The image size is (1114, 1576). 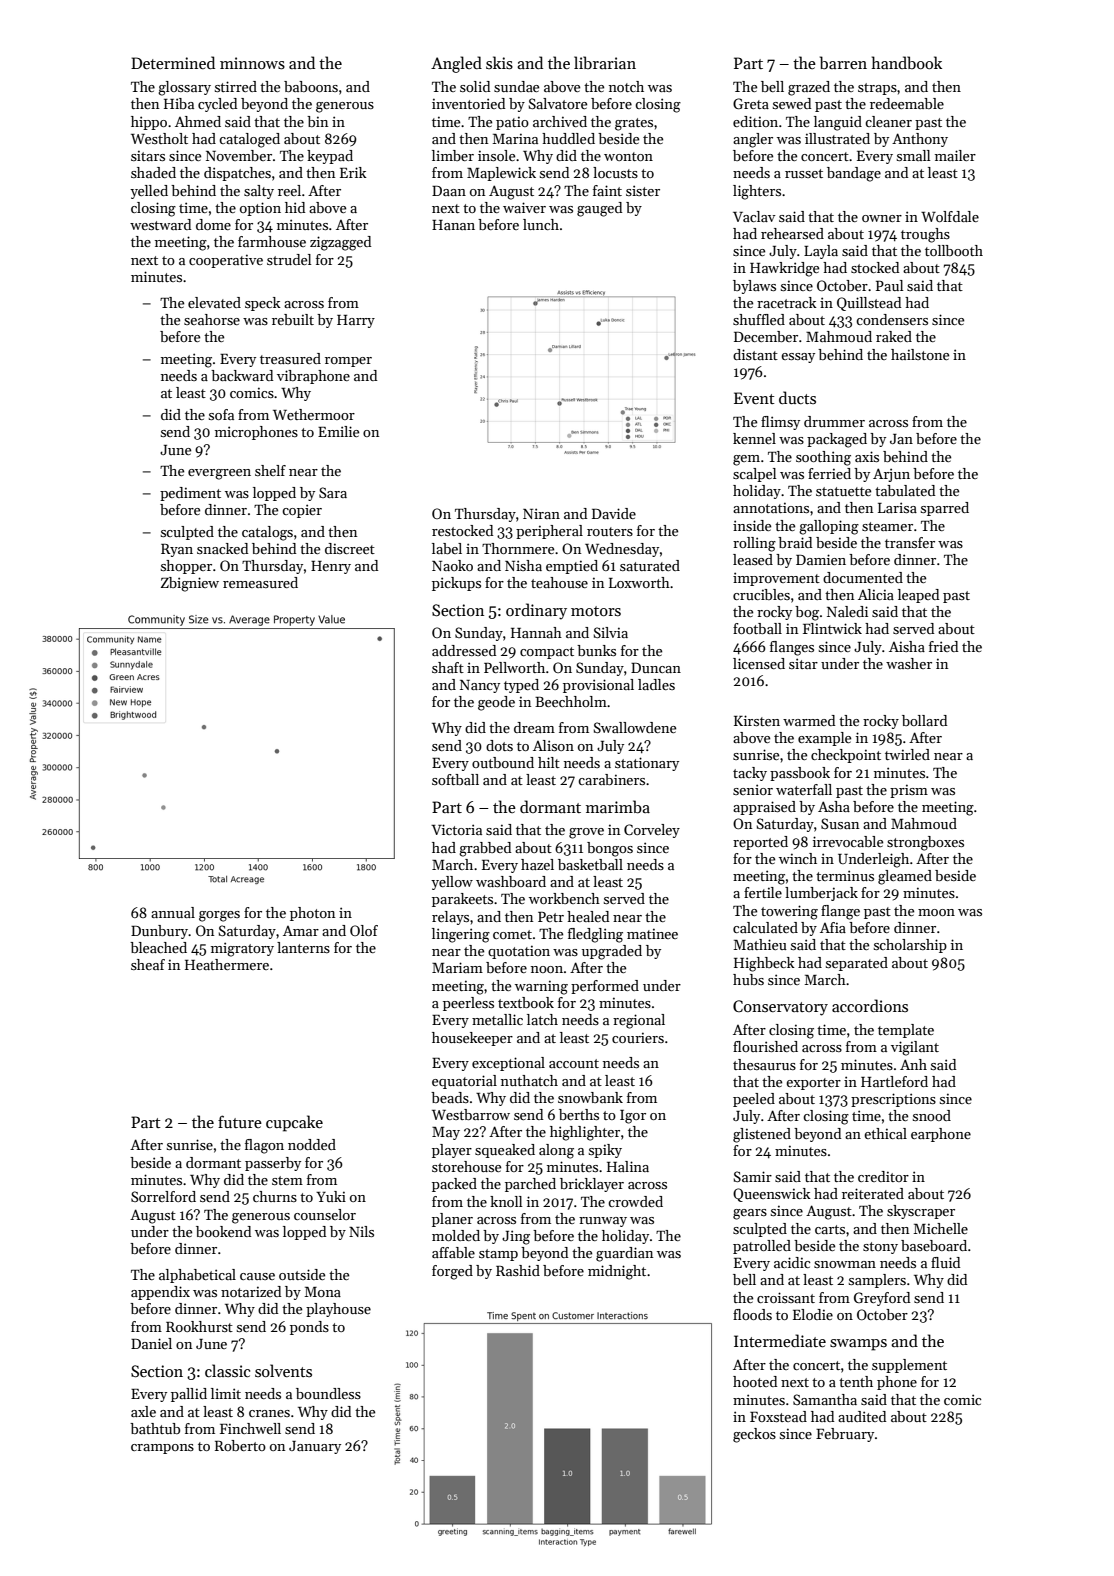 What do you see at coordinates (798, 358) in the screenshot?
I see `essay` at bounding box center [798, 358].
